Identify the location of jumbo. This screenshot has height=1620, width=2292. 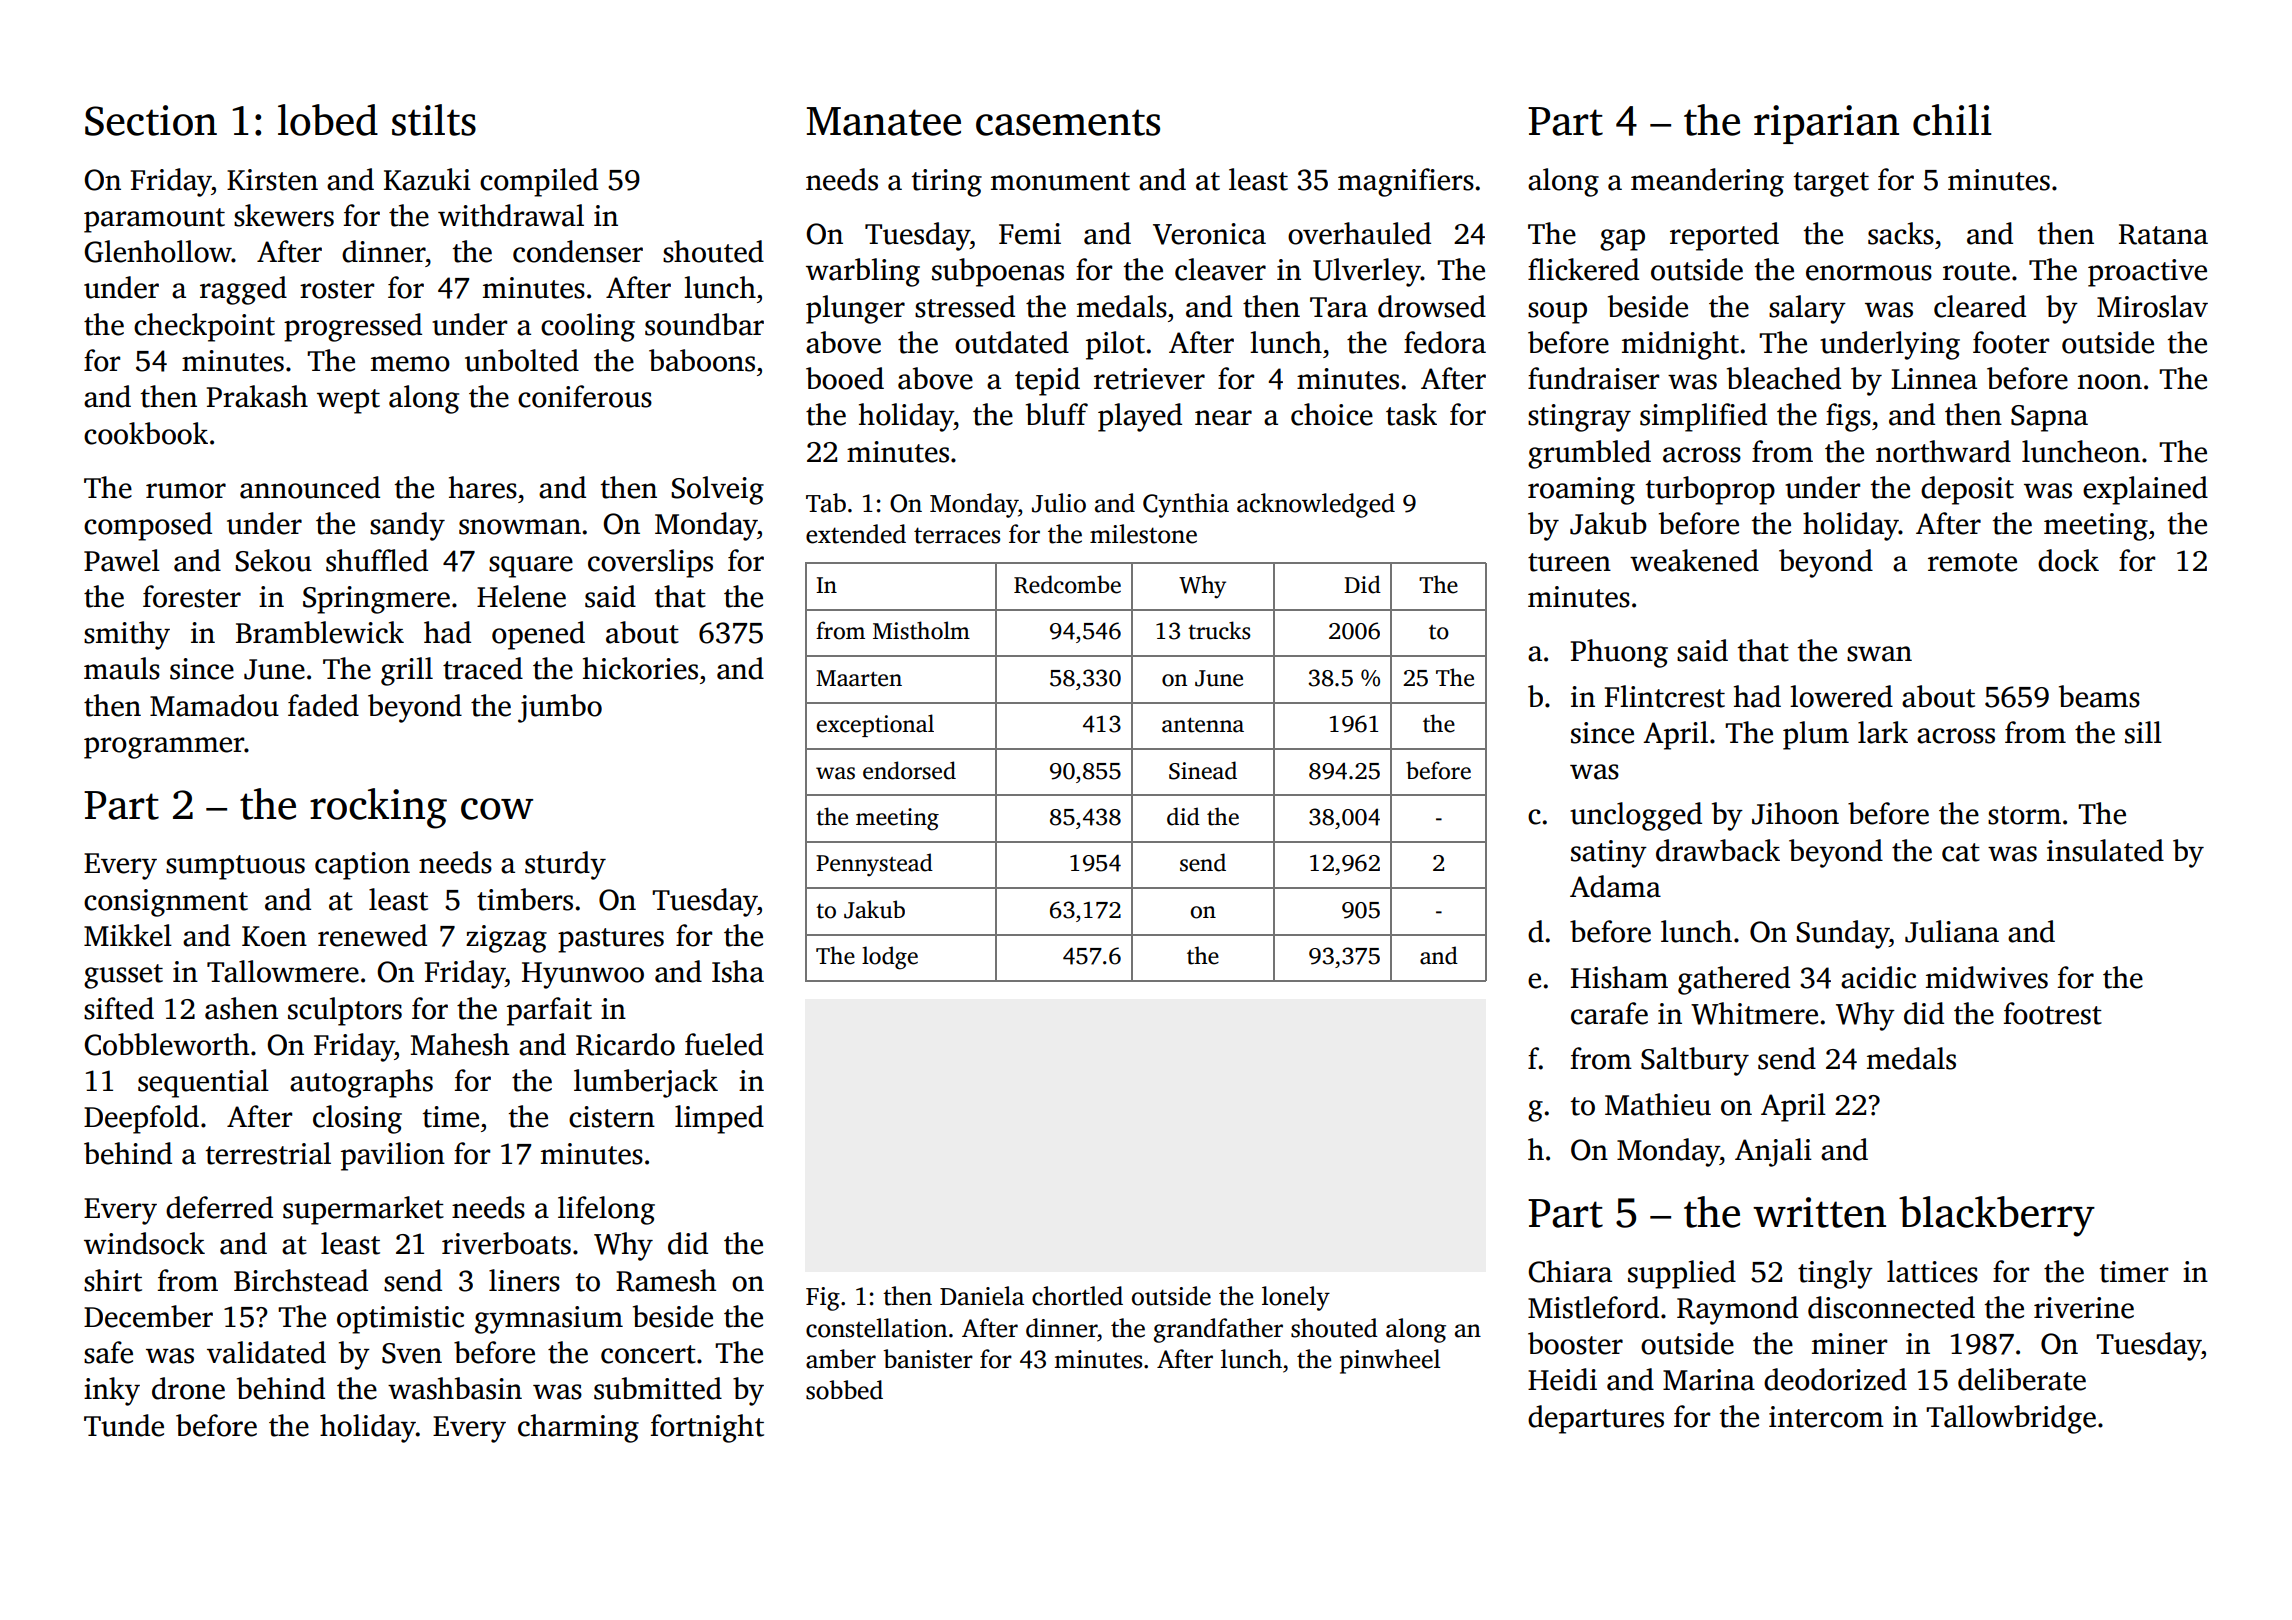
(560, 708).
